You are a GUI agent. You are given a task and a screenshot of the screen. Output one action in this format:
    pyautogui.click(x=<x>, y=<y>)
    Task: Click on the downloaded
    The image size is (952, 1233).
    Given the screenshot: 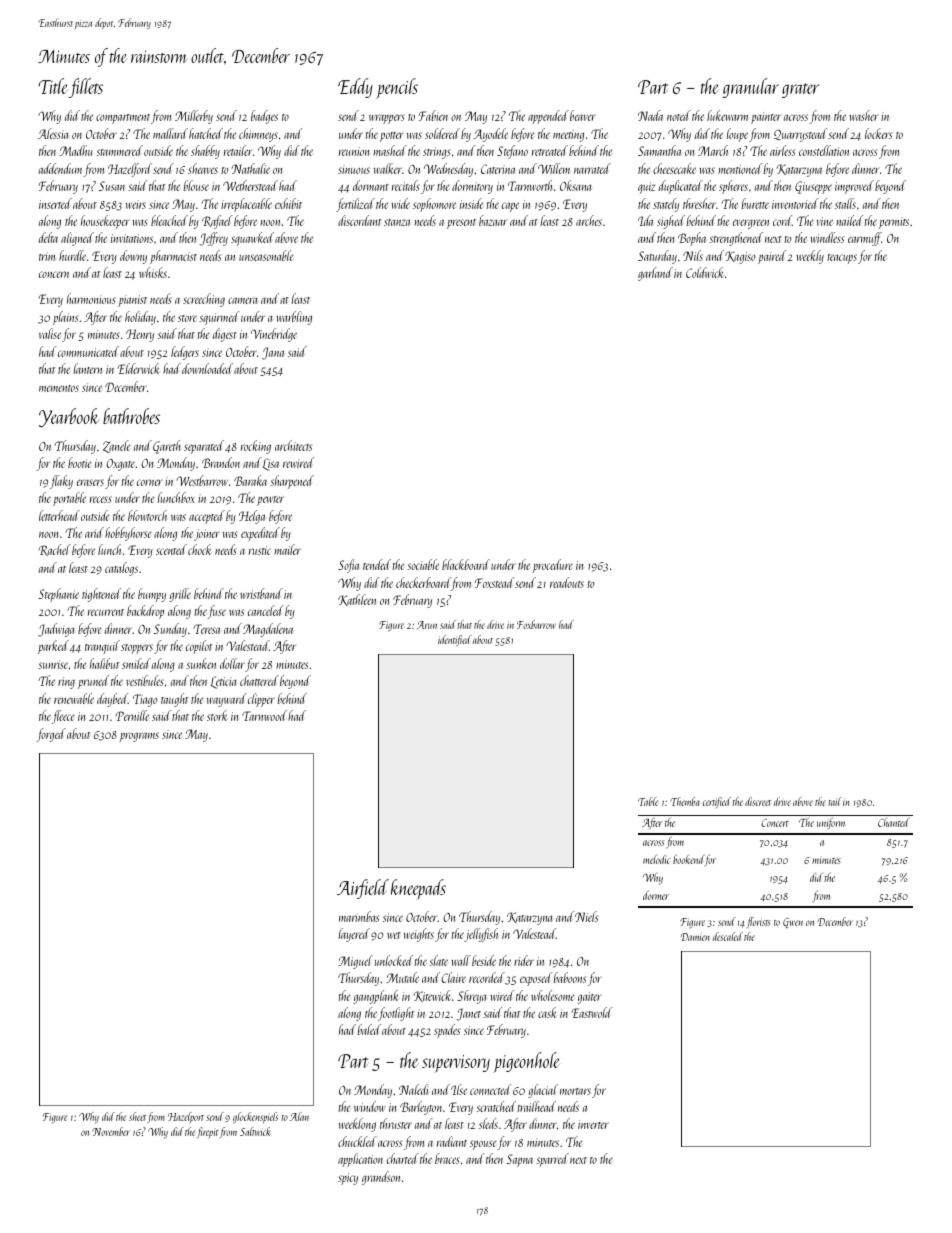 What is the action you would take?
    pyautogui.click(x=207, y=368)
